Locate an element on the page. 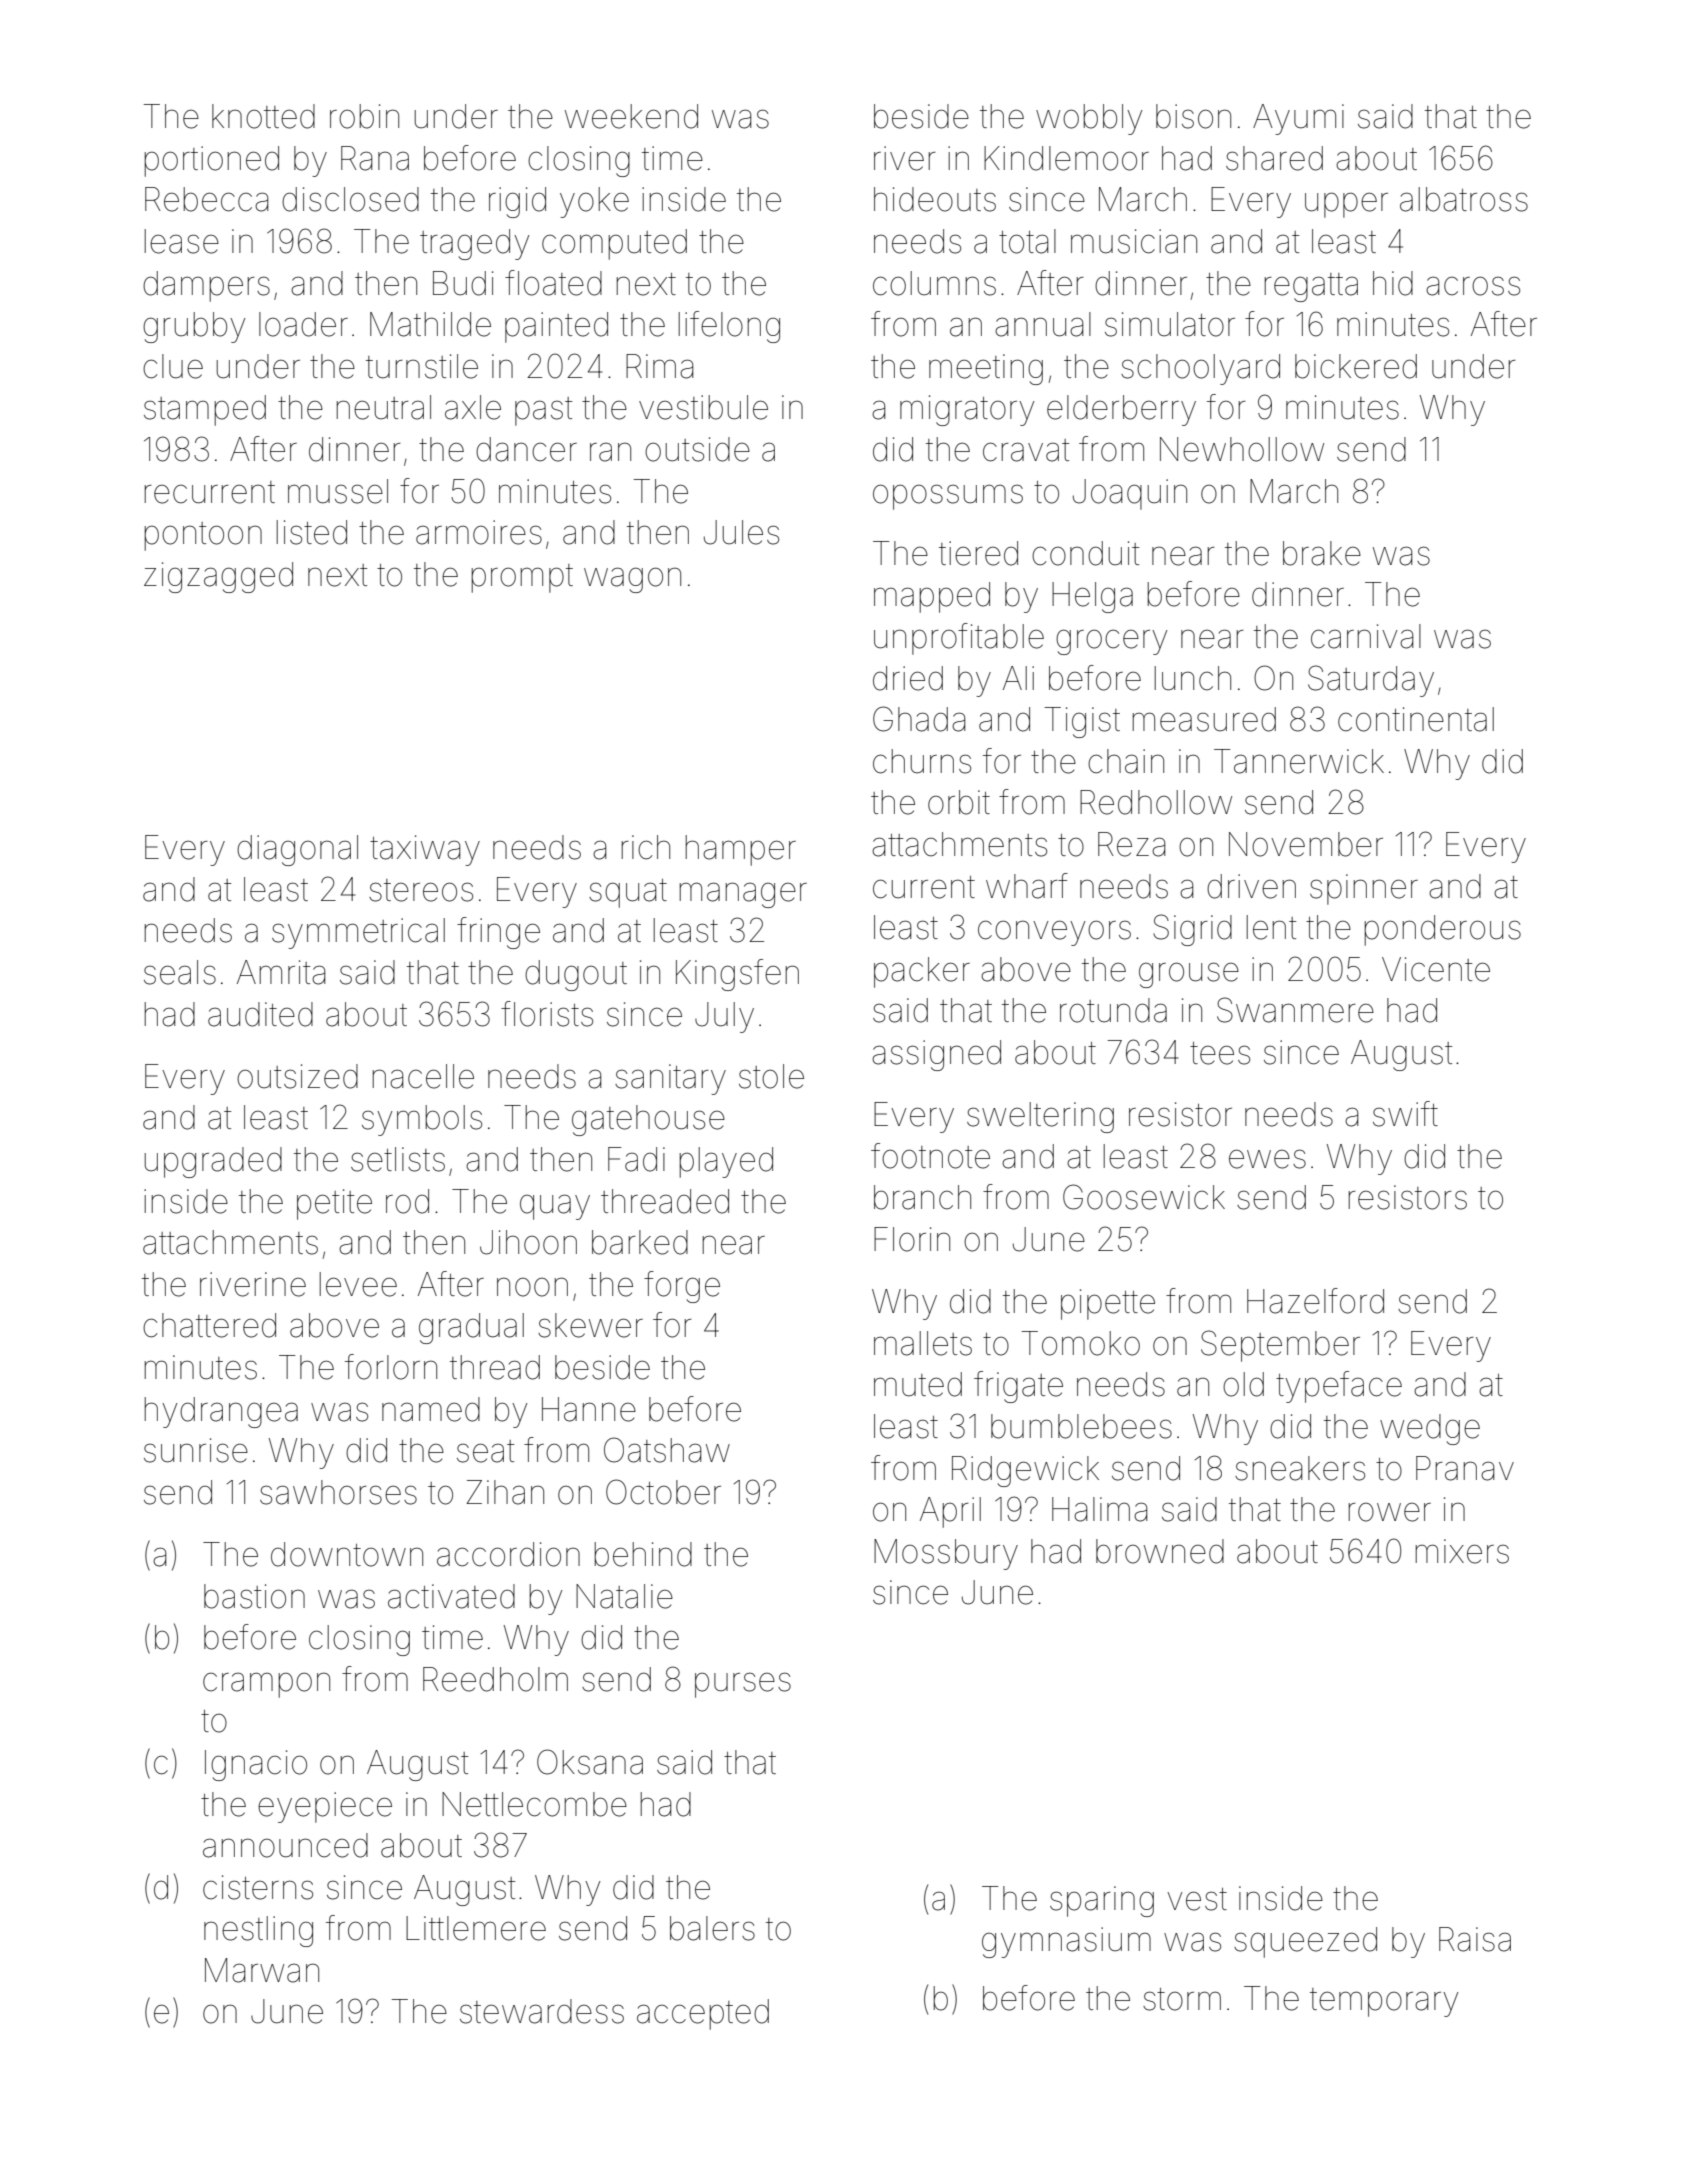 The width and height of the image is (1683, 2178). temporary is located at coordinates (1384, 2002).
